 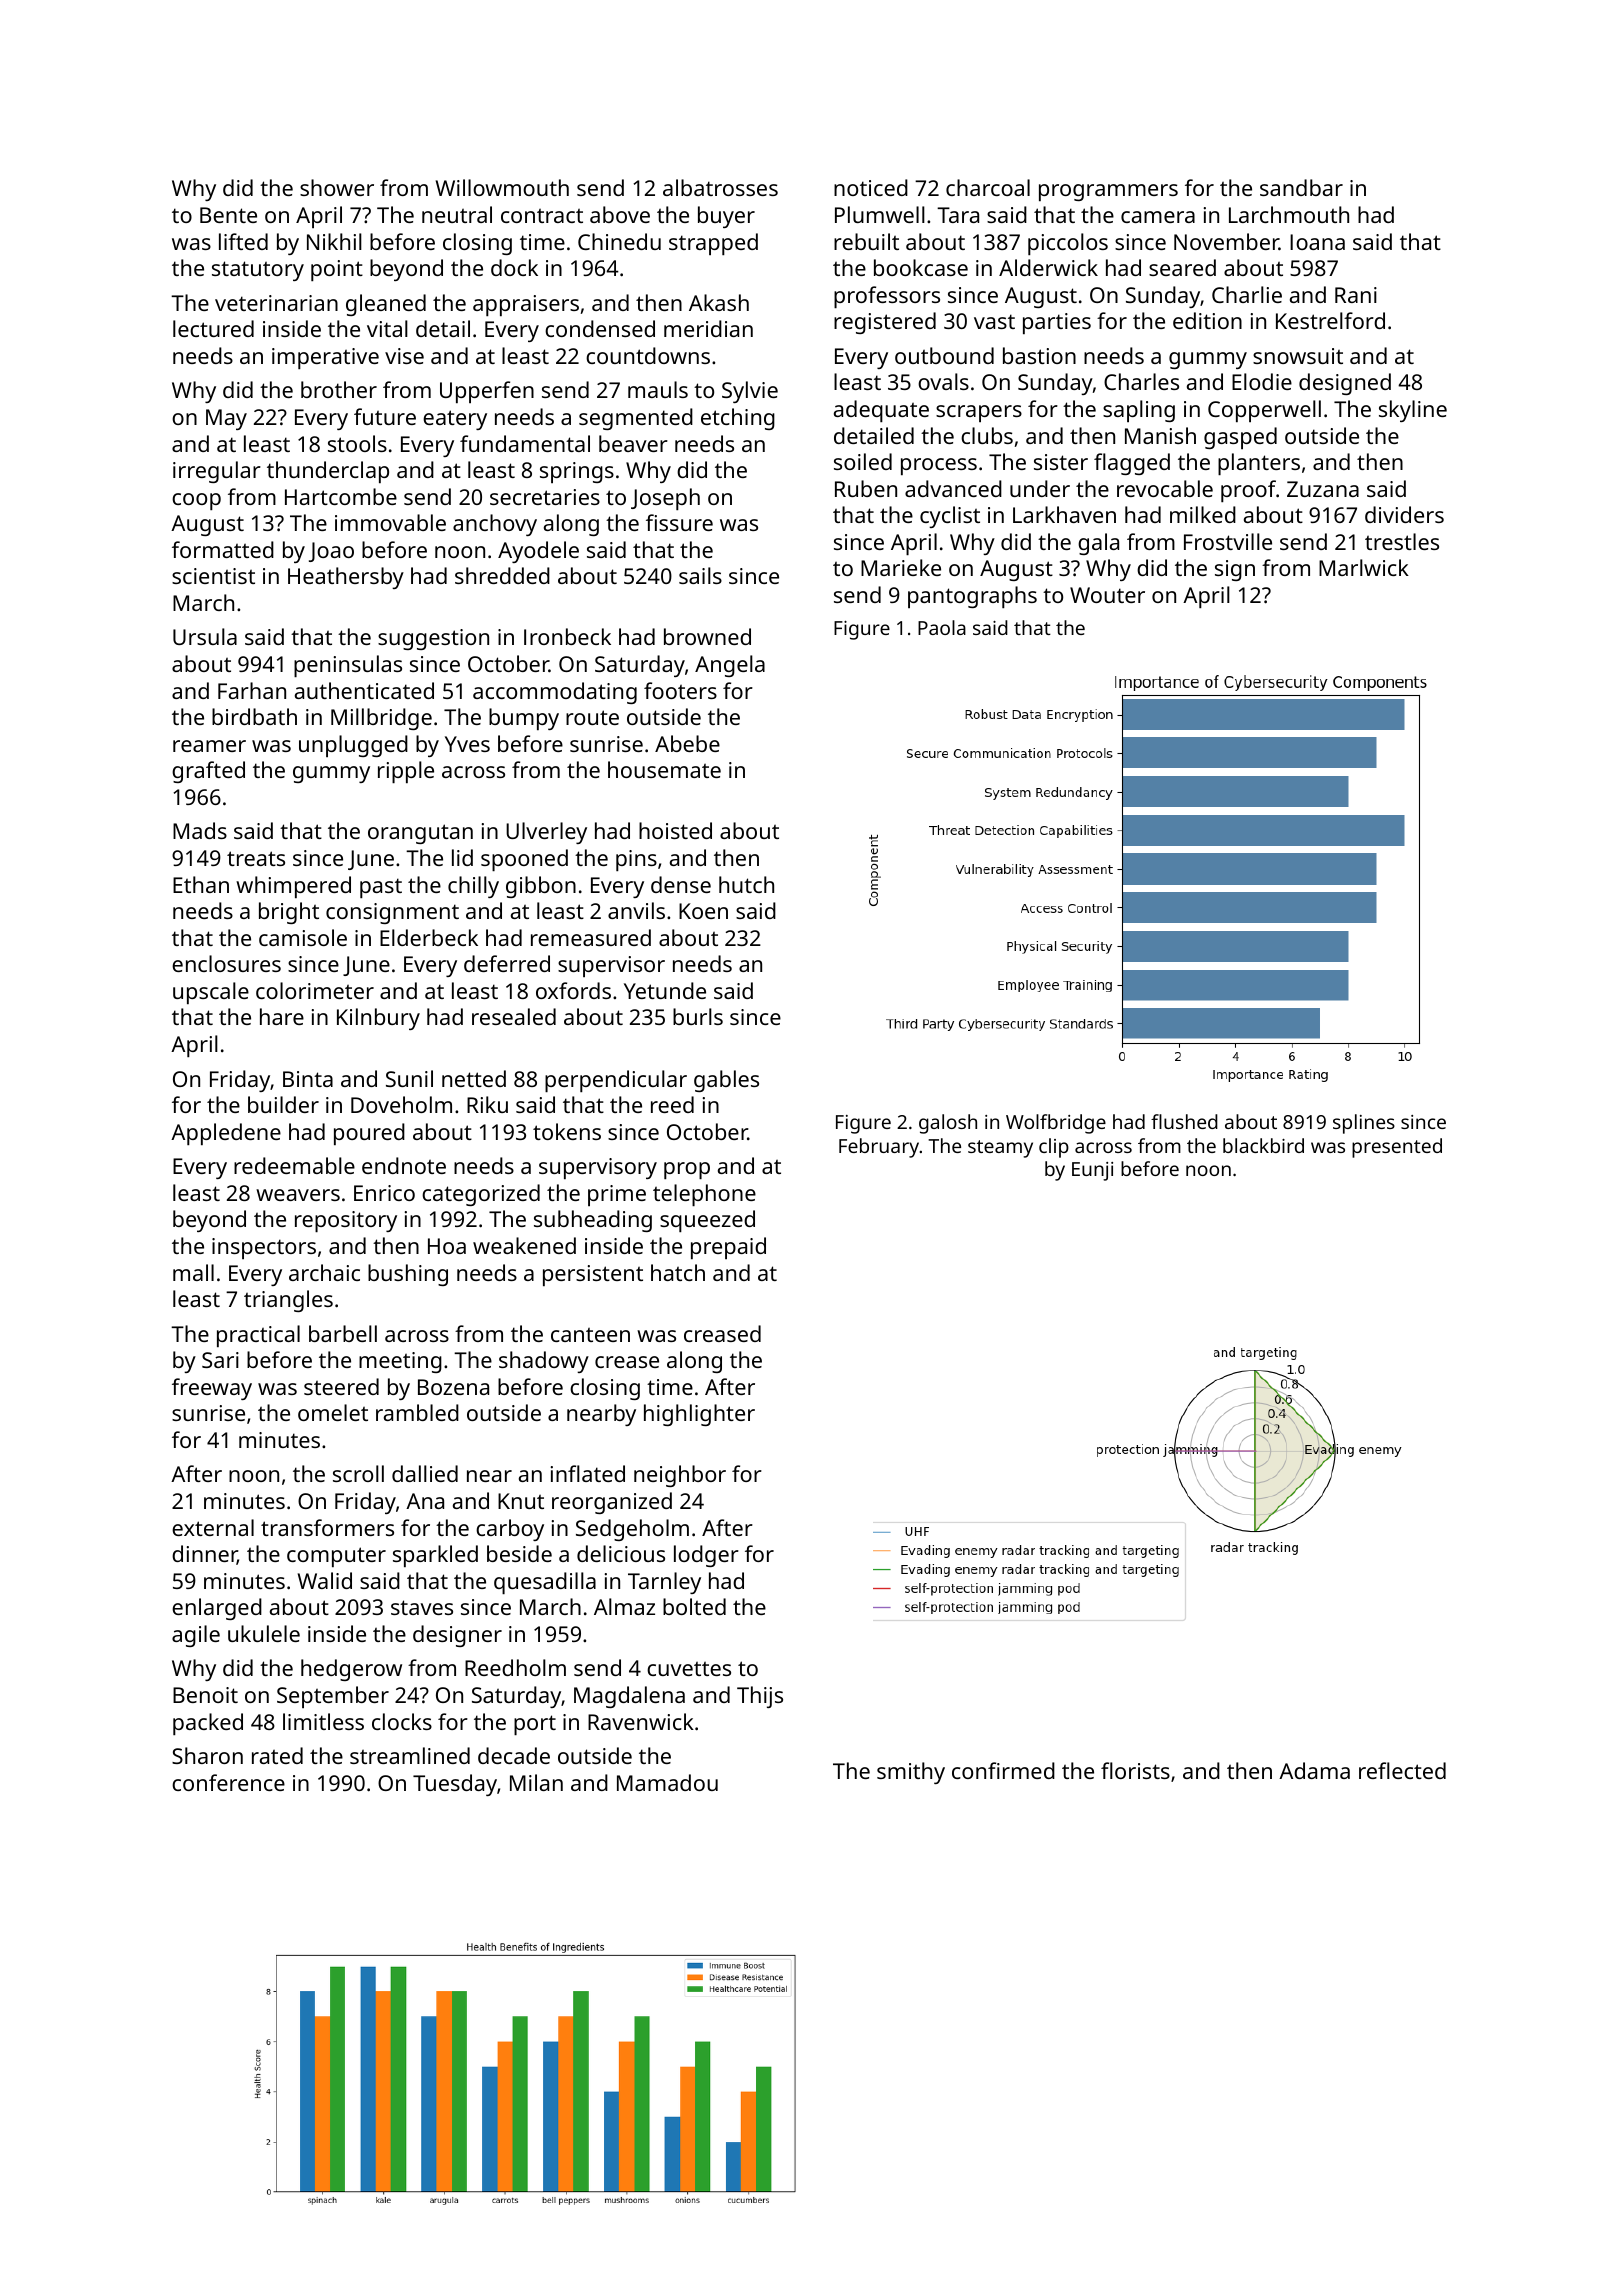 I want to click on Mamadou, so click(x=667, y=1782).
